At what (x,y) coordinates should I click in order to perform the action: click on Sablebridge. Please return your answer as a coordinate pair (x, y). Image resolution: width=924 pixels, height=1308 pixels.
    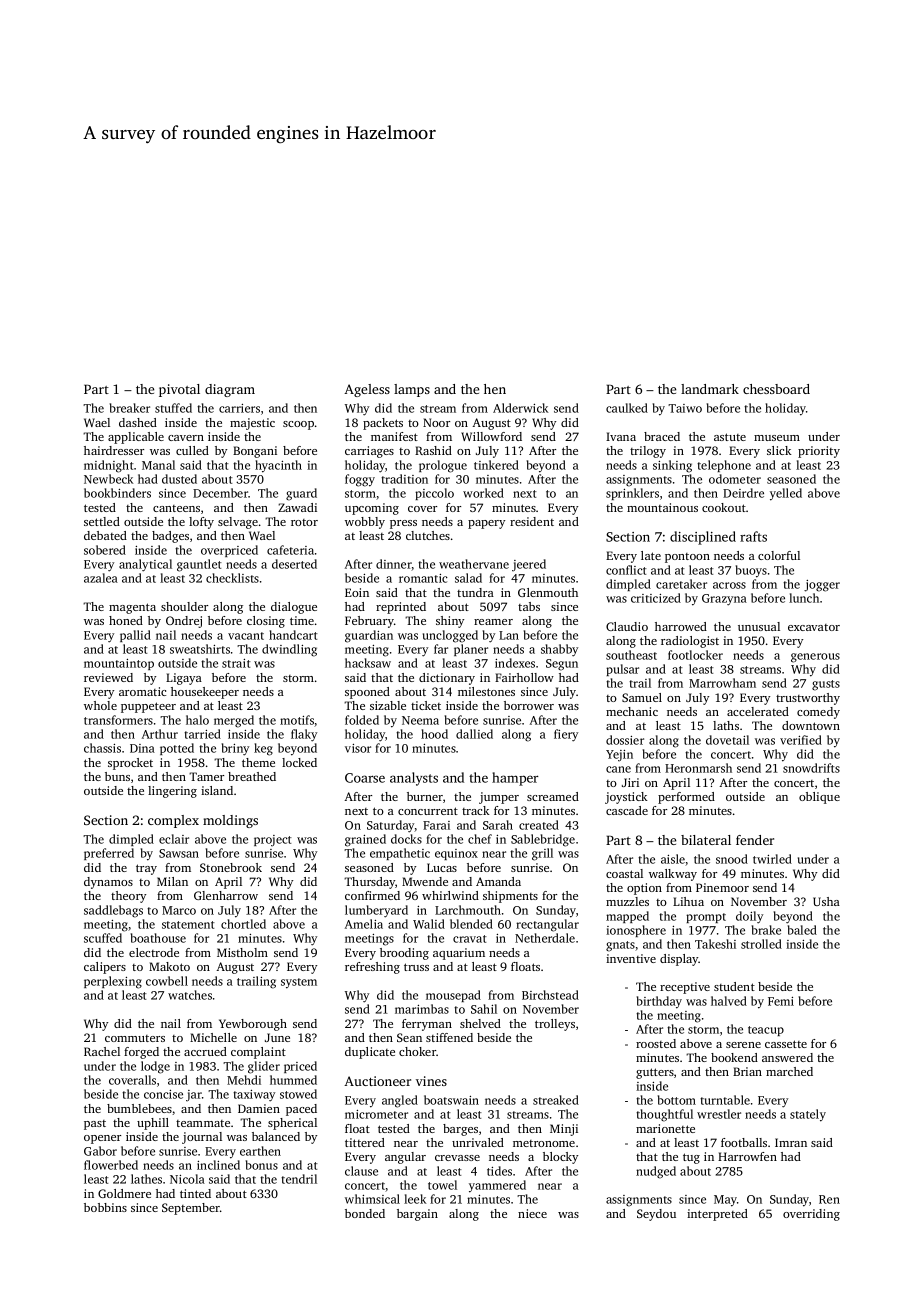
    Looking at the image, I should click on (543, 840).
